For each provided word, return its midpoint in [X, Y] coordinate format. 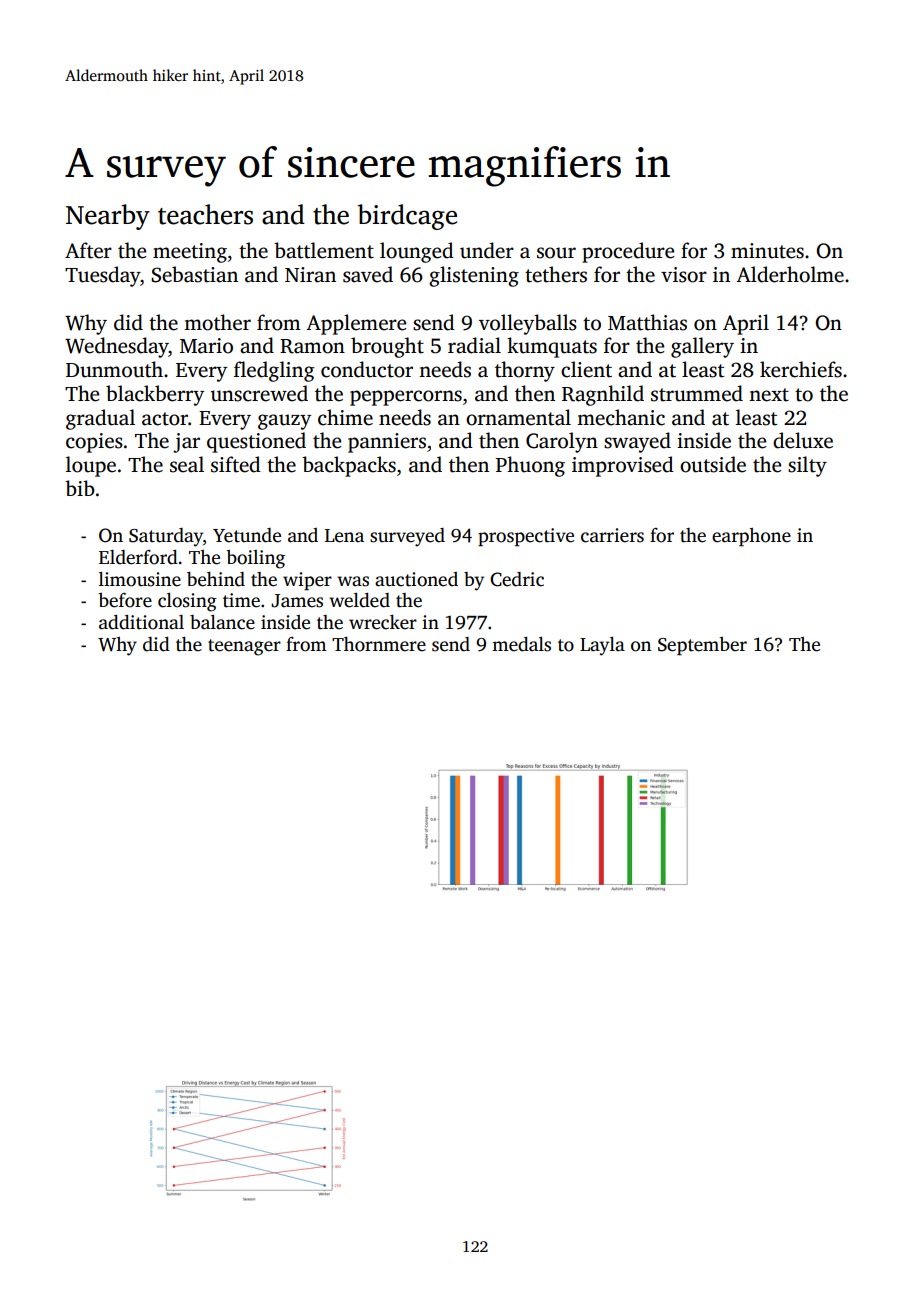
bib [80, 488]
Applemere [356, 324]
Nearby [108, 217]
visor [684, 275]
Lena [344, 536]
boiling [255, 559]
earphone [751, 537]
